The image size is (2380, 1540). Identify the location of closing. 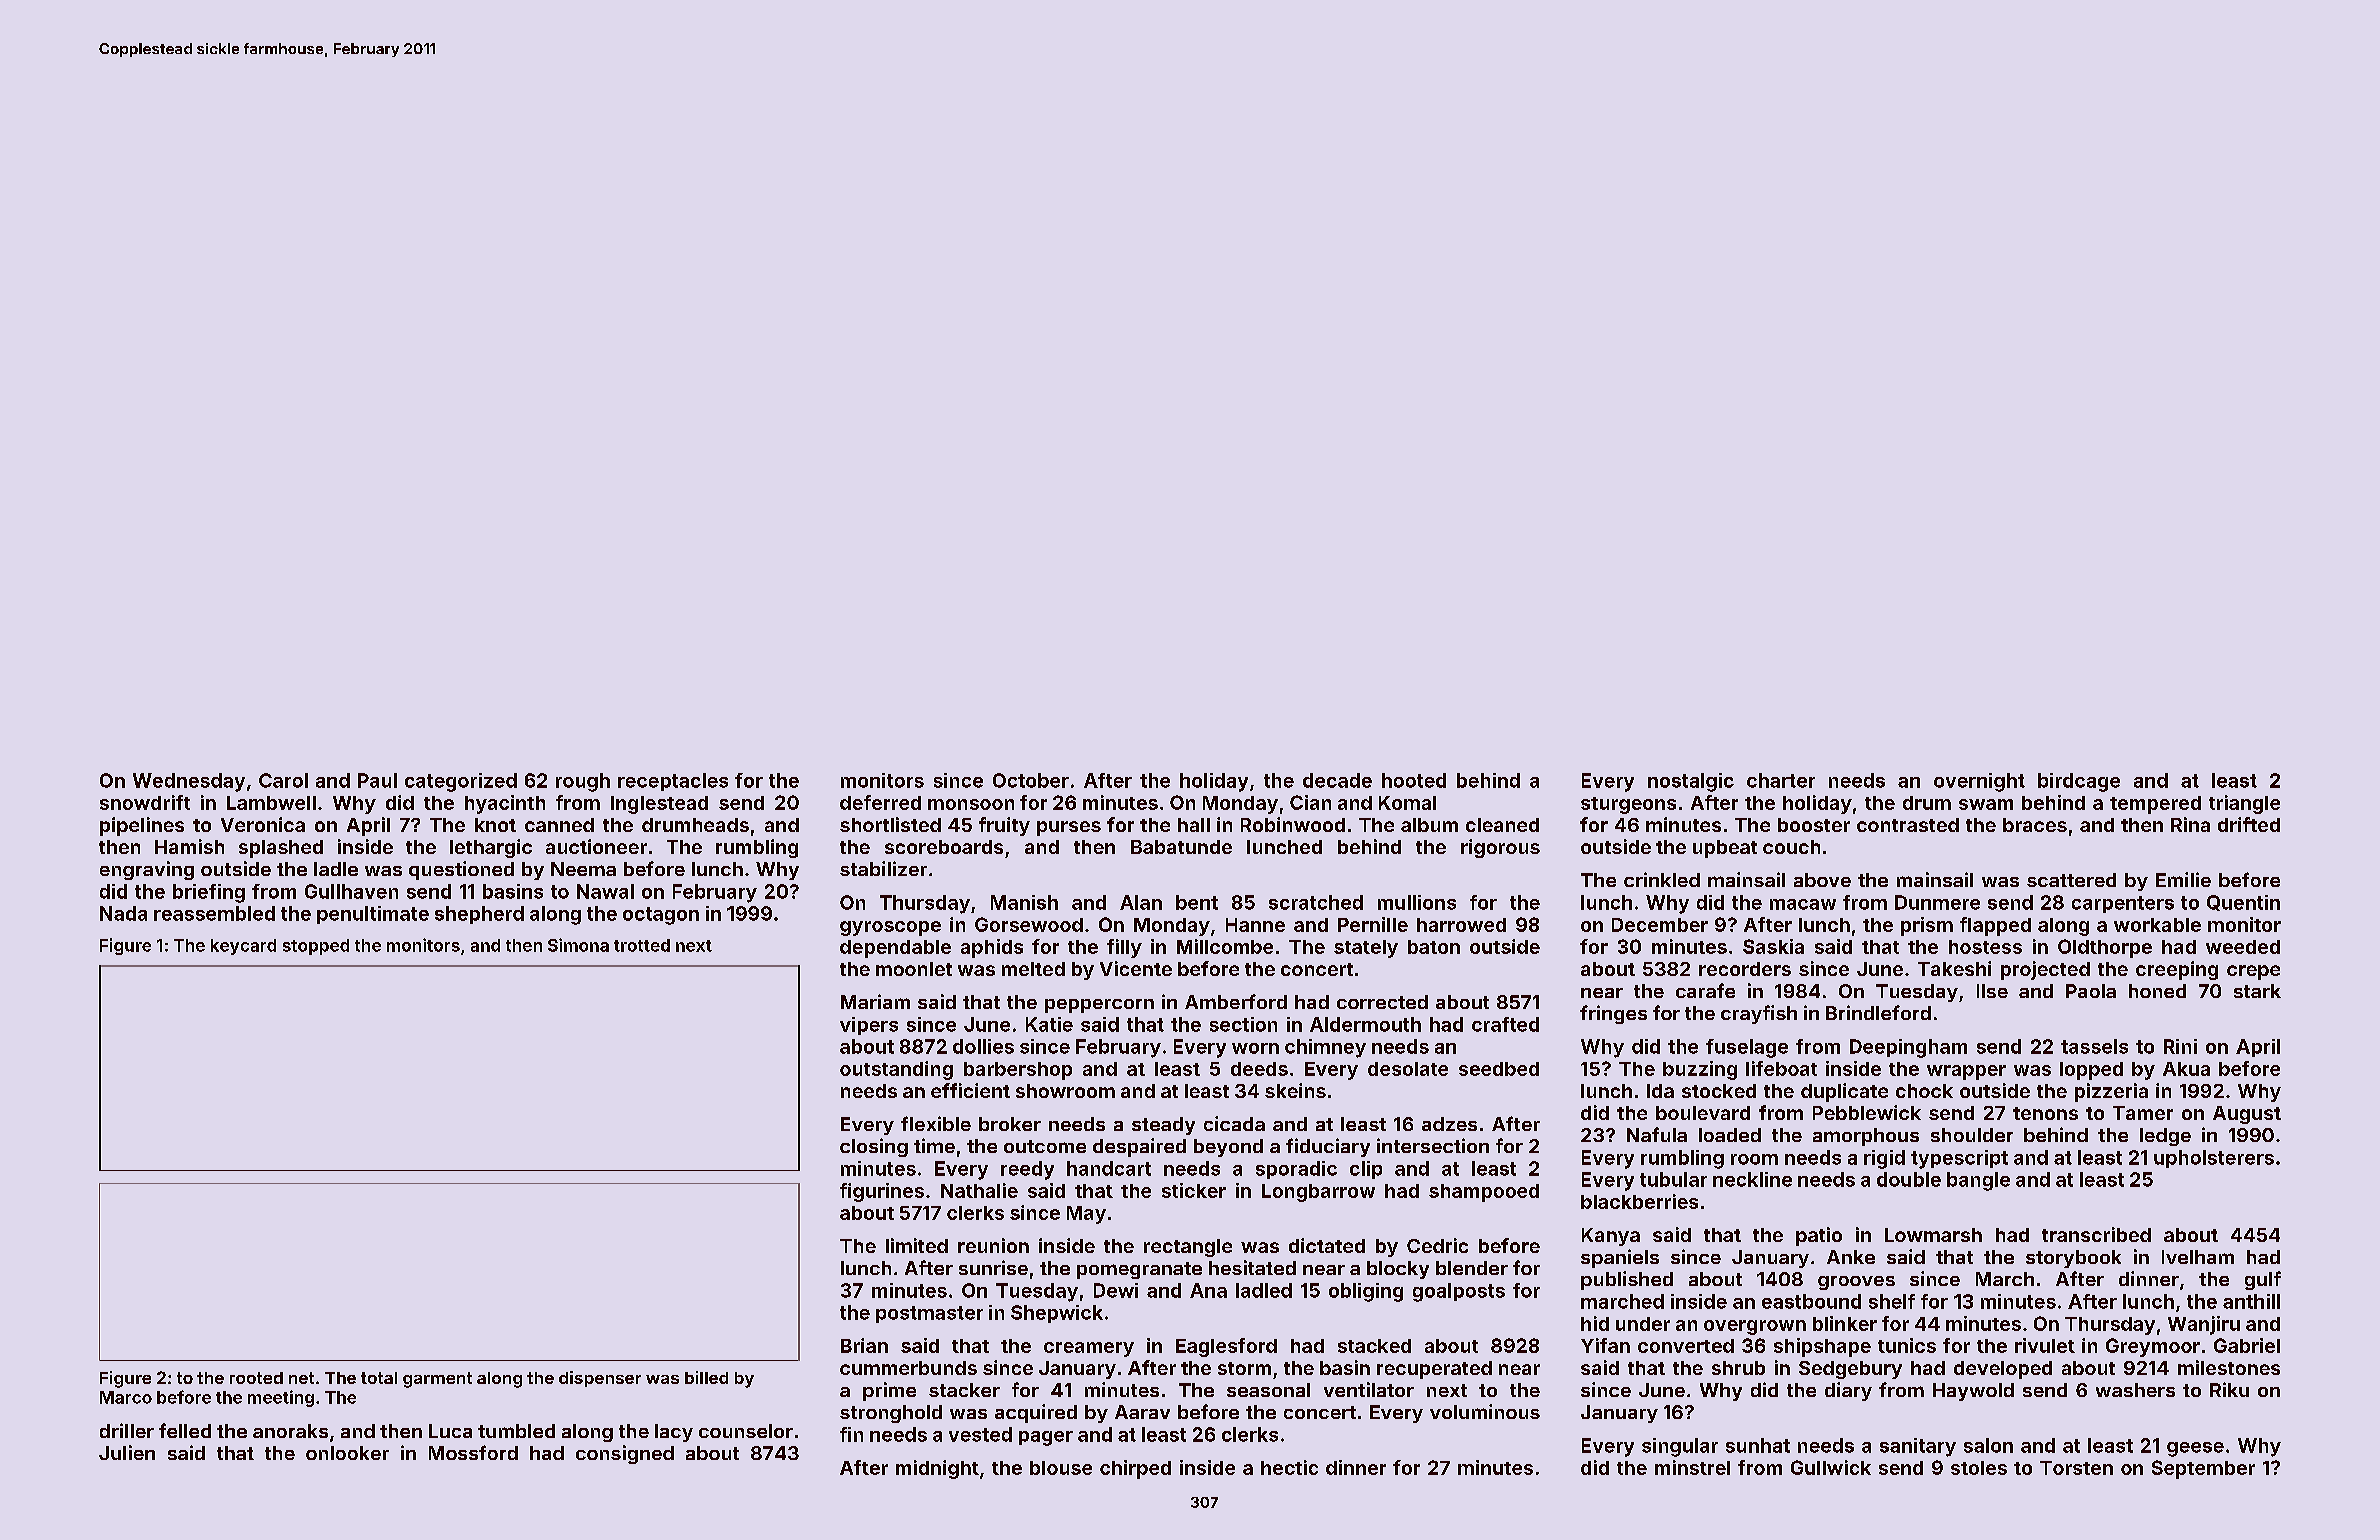
(874, 1147).
